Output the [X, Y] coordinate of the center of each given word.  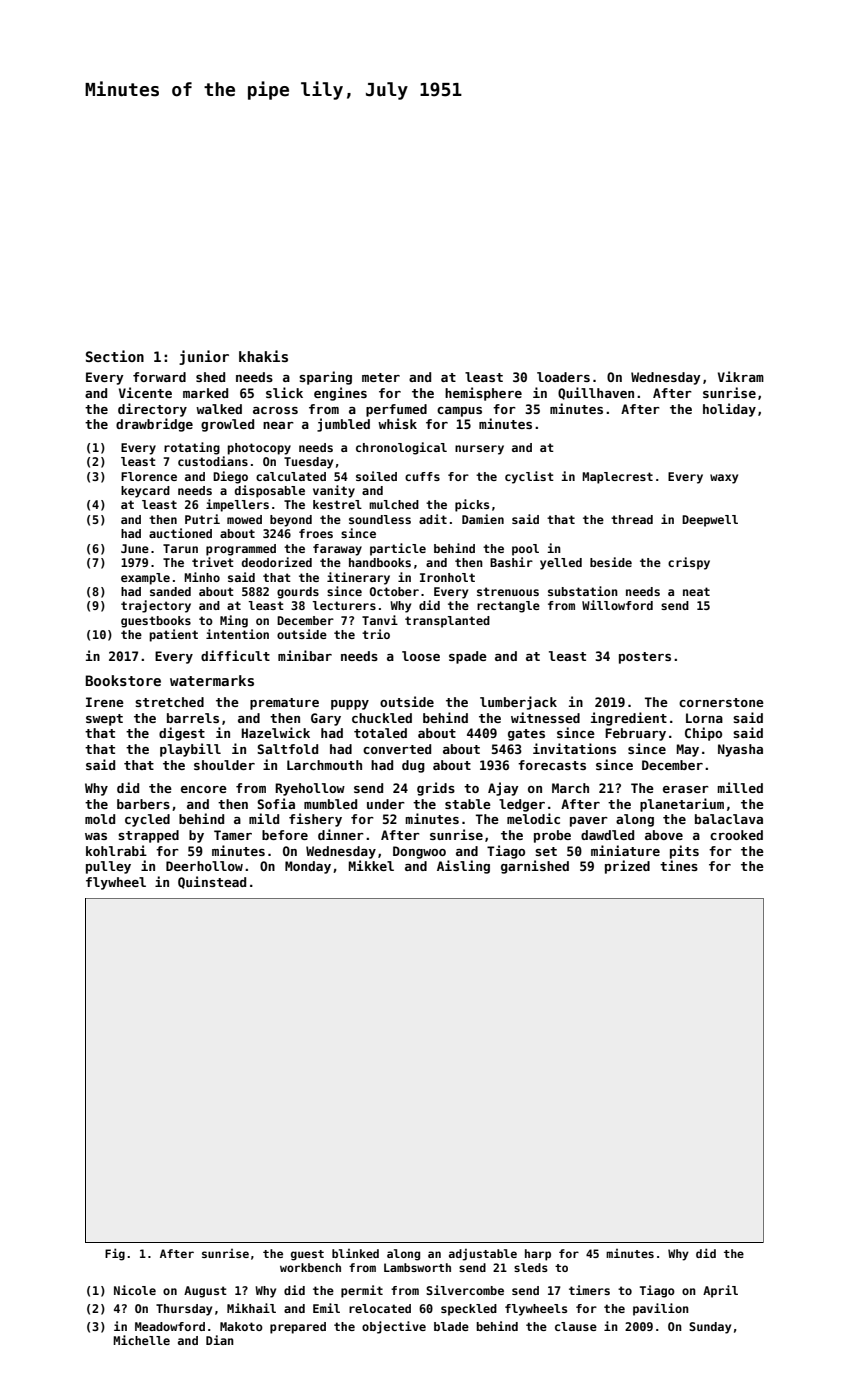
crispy [689, 563]
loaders [563, 377]
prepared [298, 1328]
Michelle [141, 1340]
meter [381, 377]
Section [115, 356]
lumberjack [518, 703]
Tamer [233, 835]
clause [576, 1326]
